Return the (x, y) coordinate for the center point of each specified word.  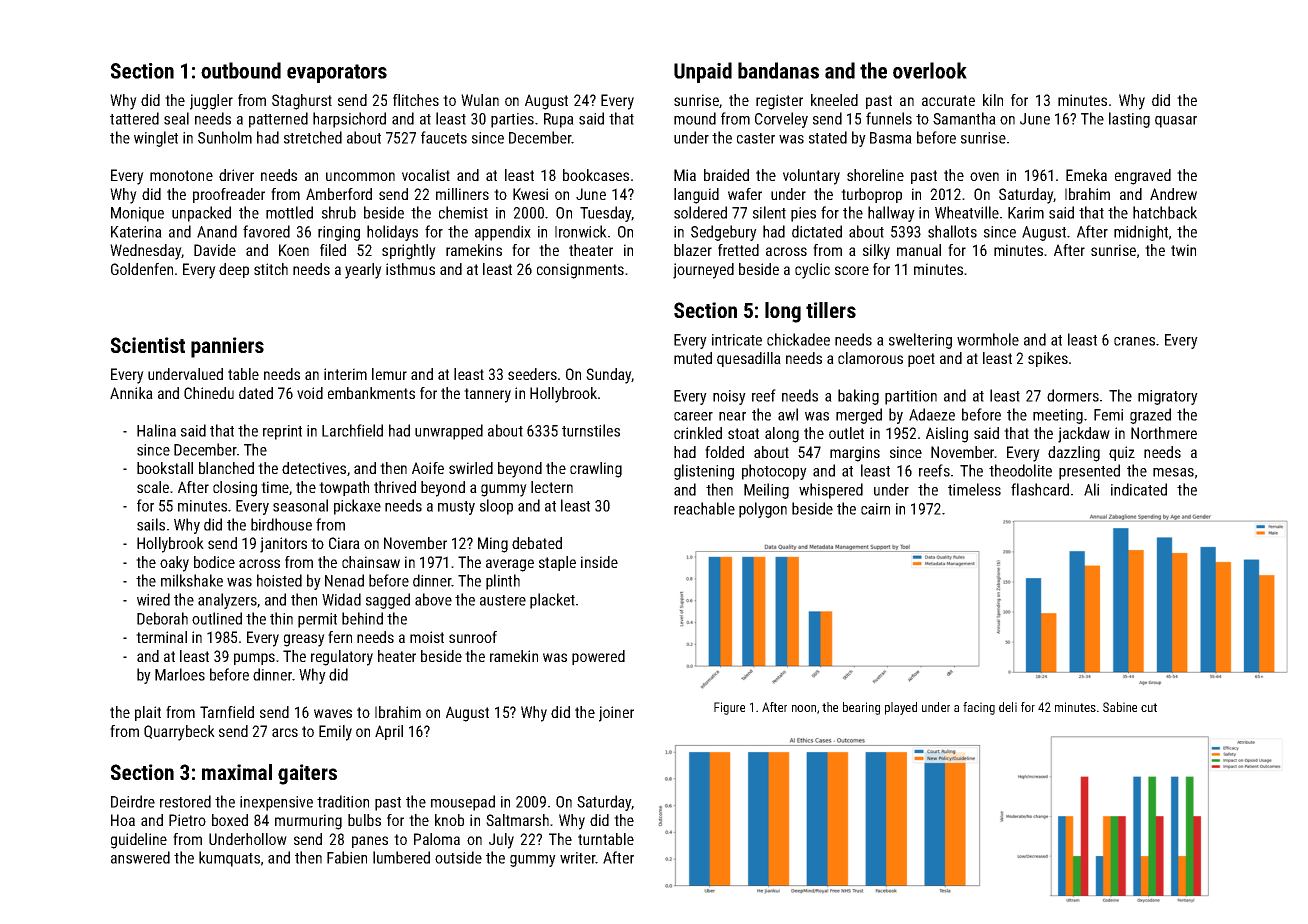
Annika (131, 393)
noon (804, 708)
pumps (254, 659)
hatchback (1165, 212)
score (852, 270)
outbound (241, 70)
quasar (1176, 122)
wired (153, 599)
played (901, 708)
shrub (339, 212)
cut (1149, 707)
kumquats (229, 859)
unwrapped (449, 432)
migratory (1168, 397)
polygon (763, 510)
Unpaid (703, 72)
